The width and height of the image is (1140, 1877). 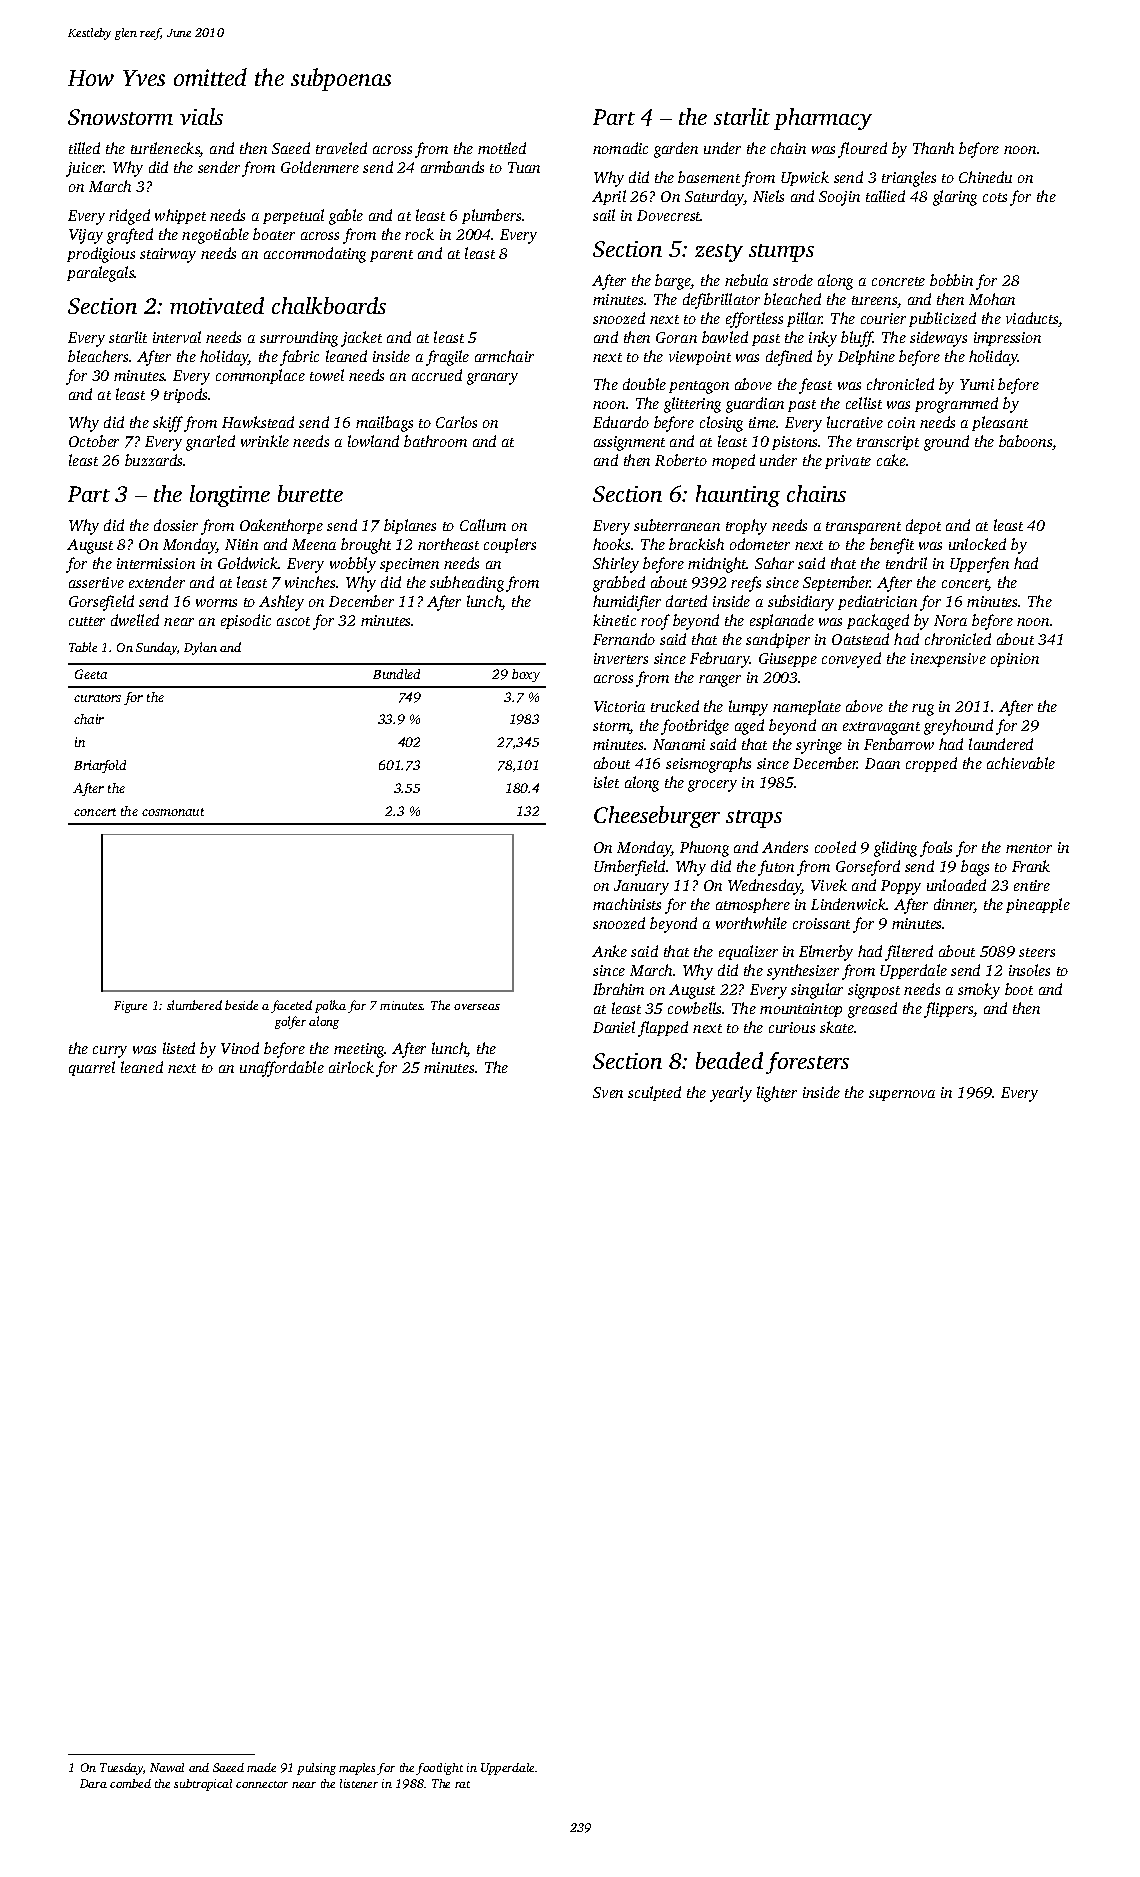 I want to click on airlock, so click(x=351, y=1067).
